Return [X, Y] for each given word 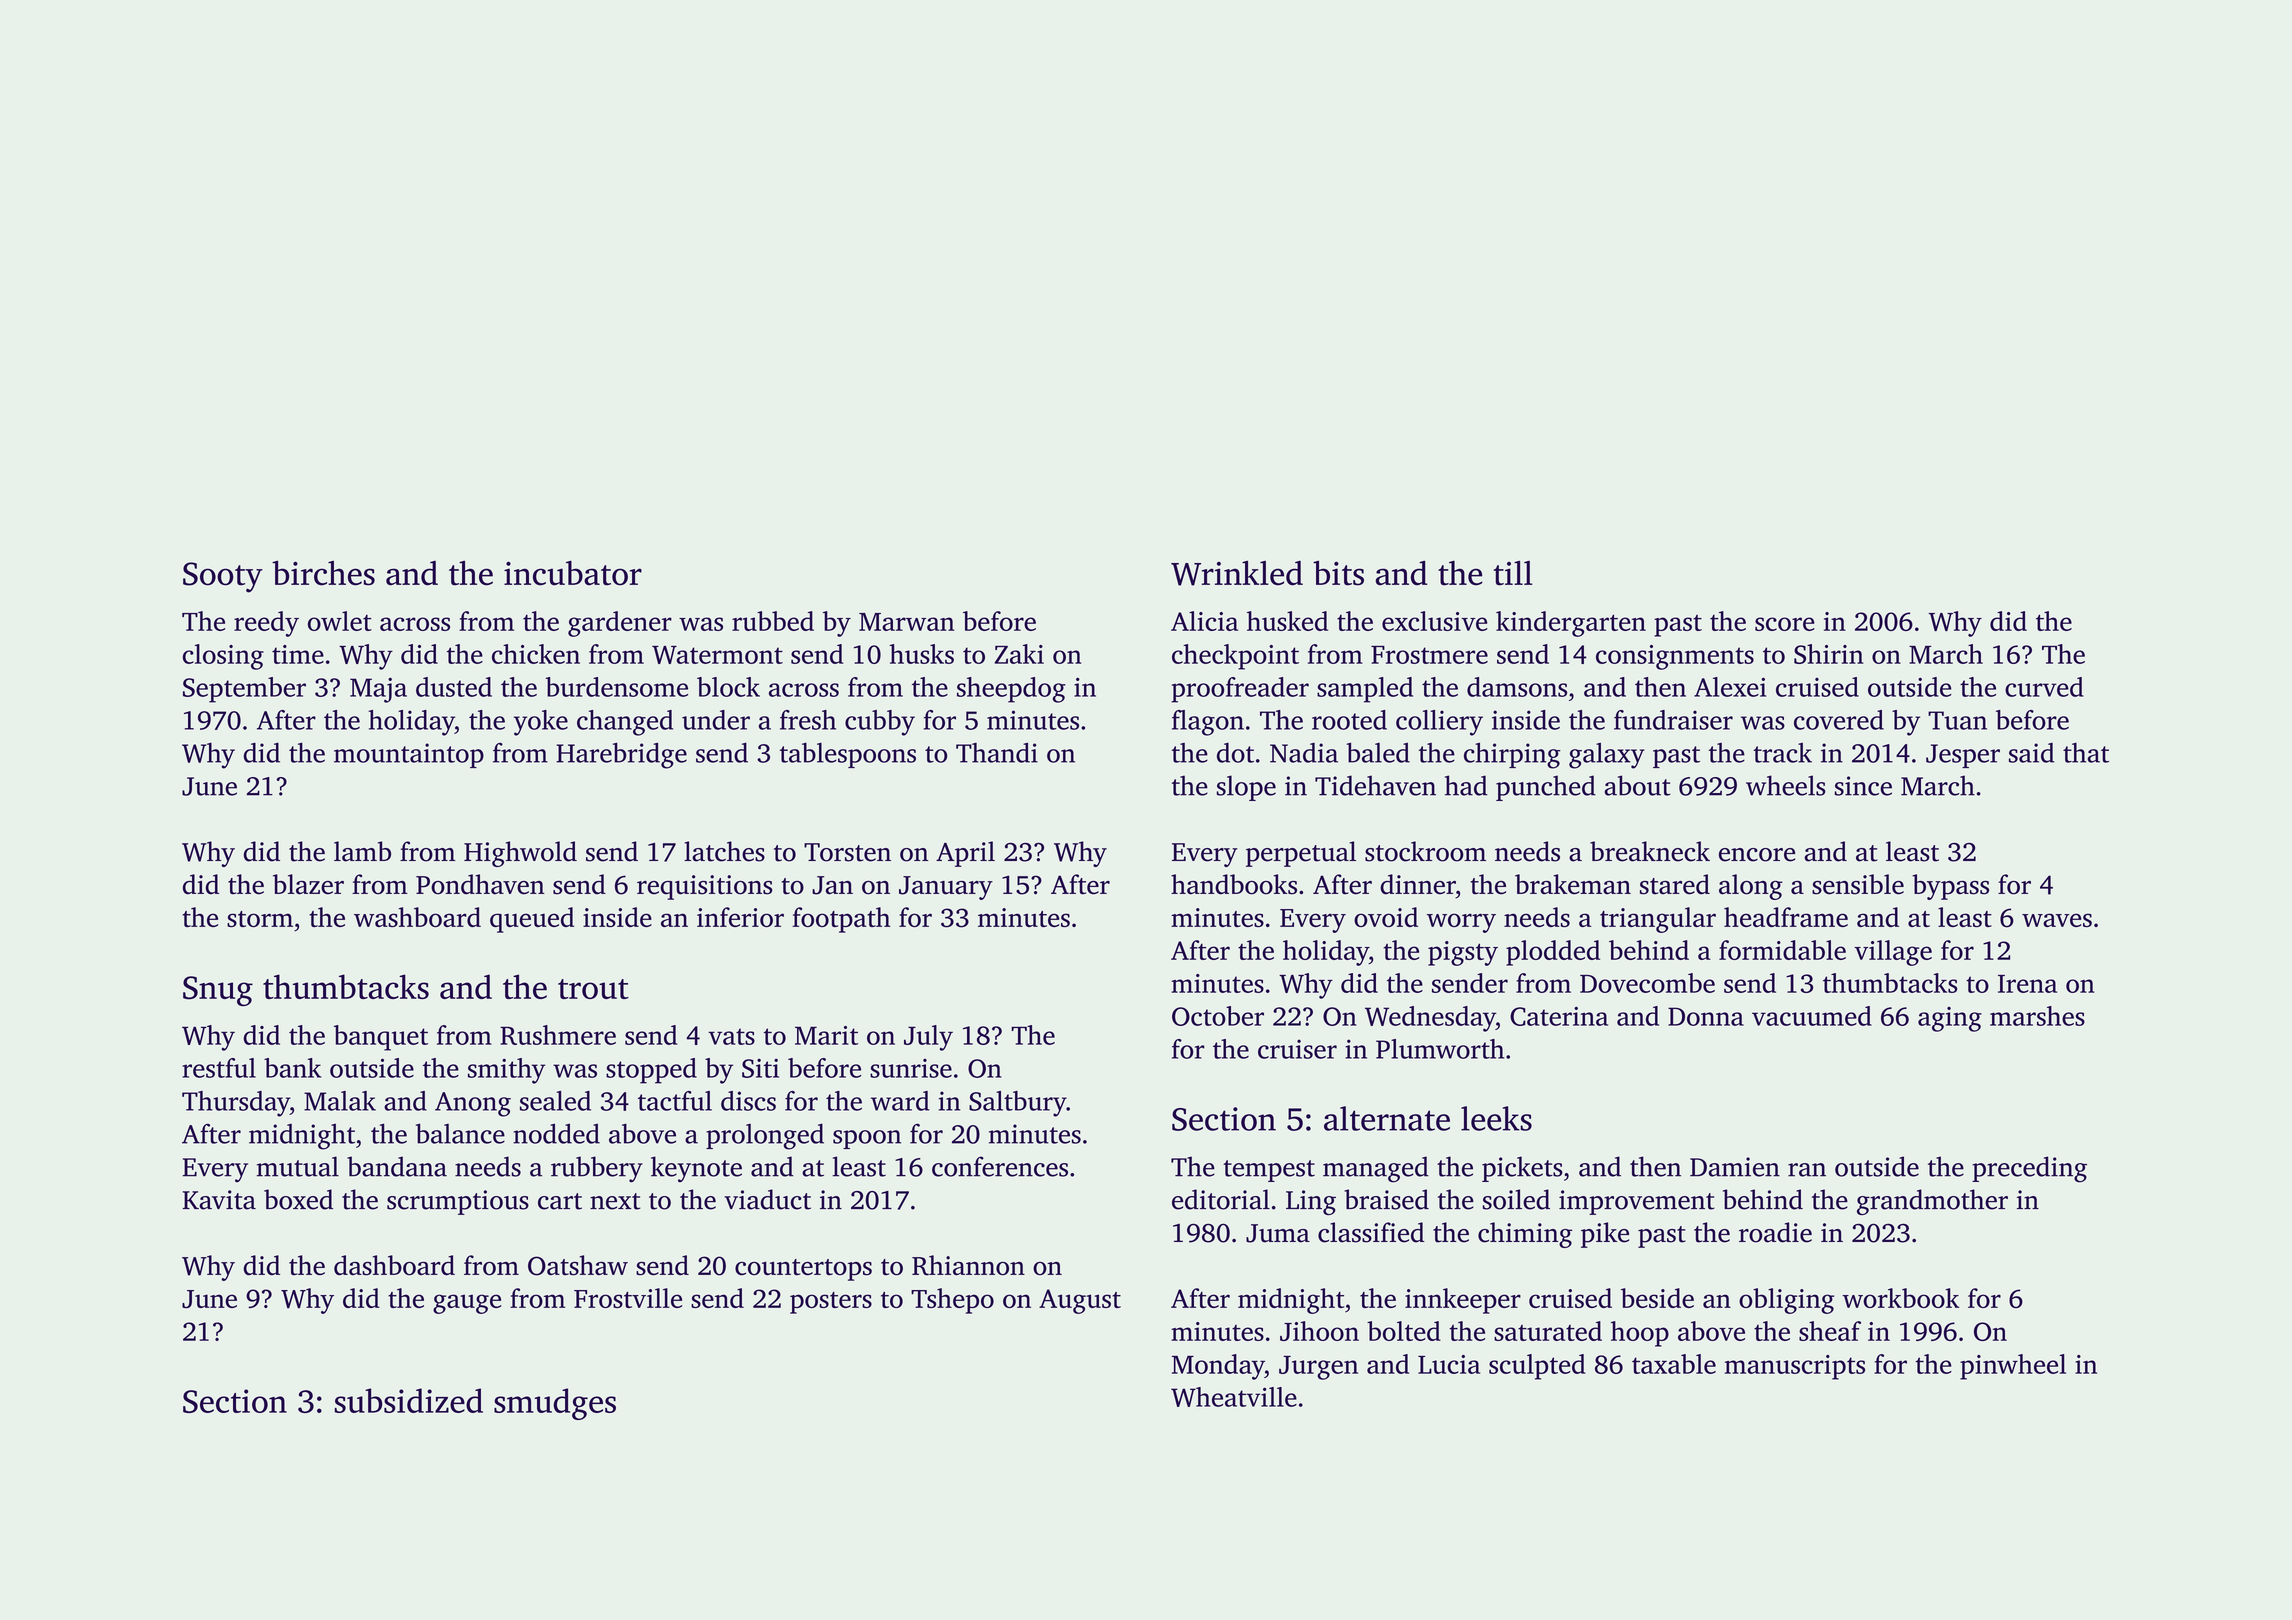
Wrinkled [1237, 573]
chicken [536, 654]
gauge [467, 1304]
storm [260, 919]
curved [2044, 687]
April [965, 854]
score [1785, 624]
